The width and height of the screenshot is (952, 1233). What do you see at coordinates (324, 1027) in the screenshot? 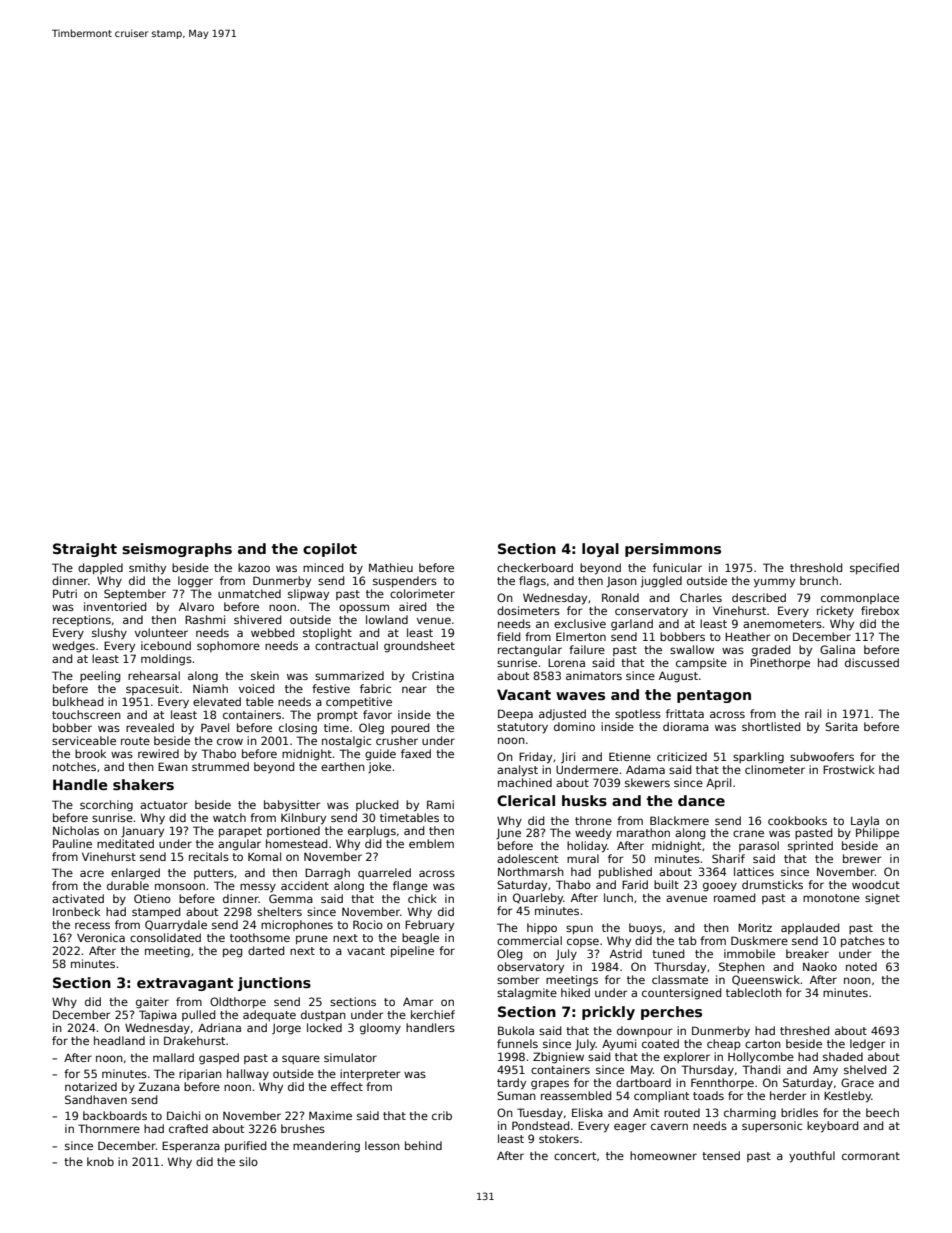
I see `locked` at bounding box center [324, 1027].
